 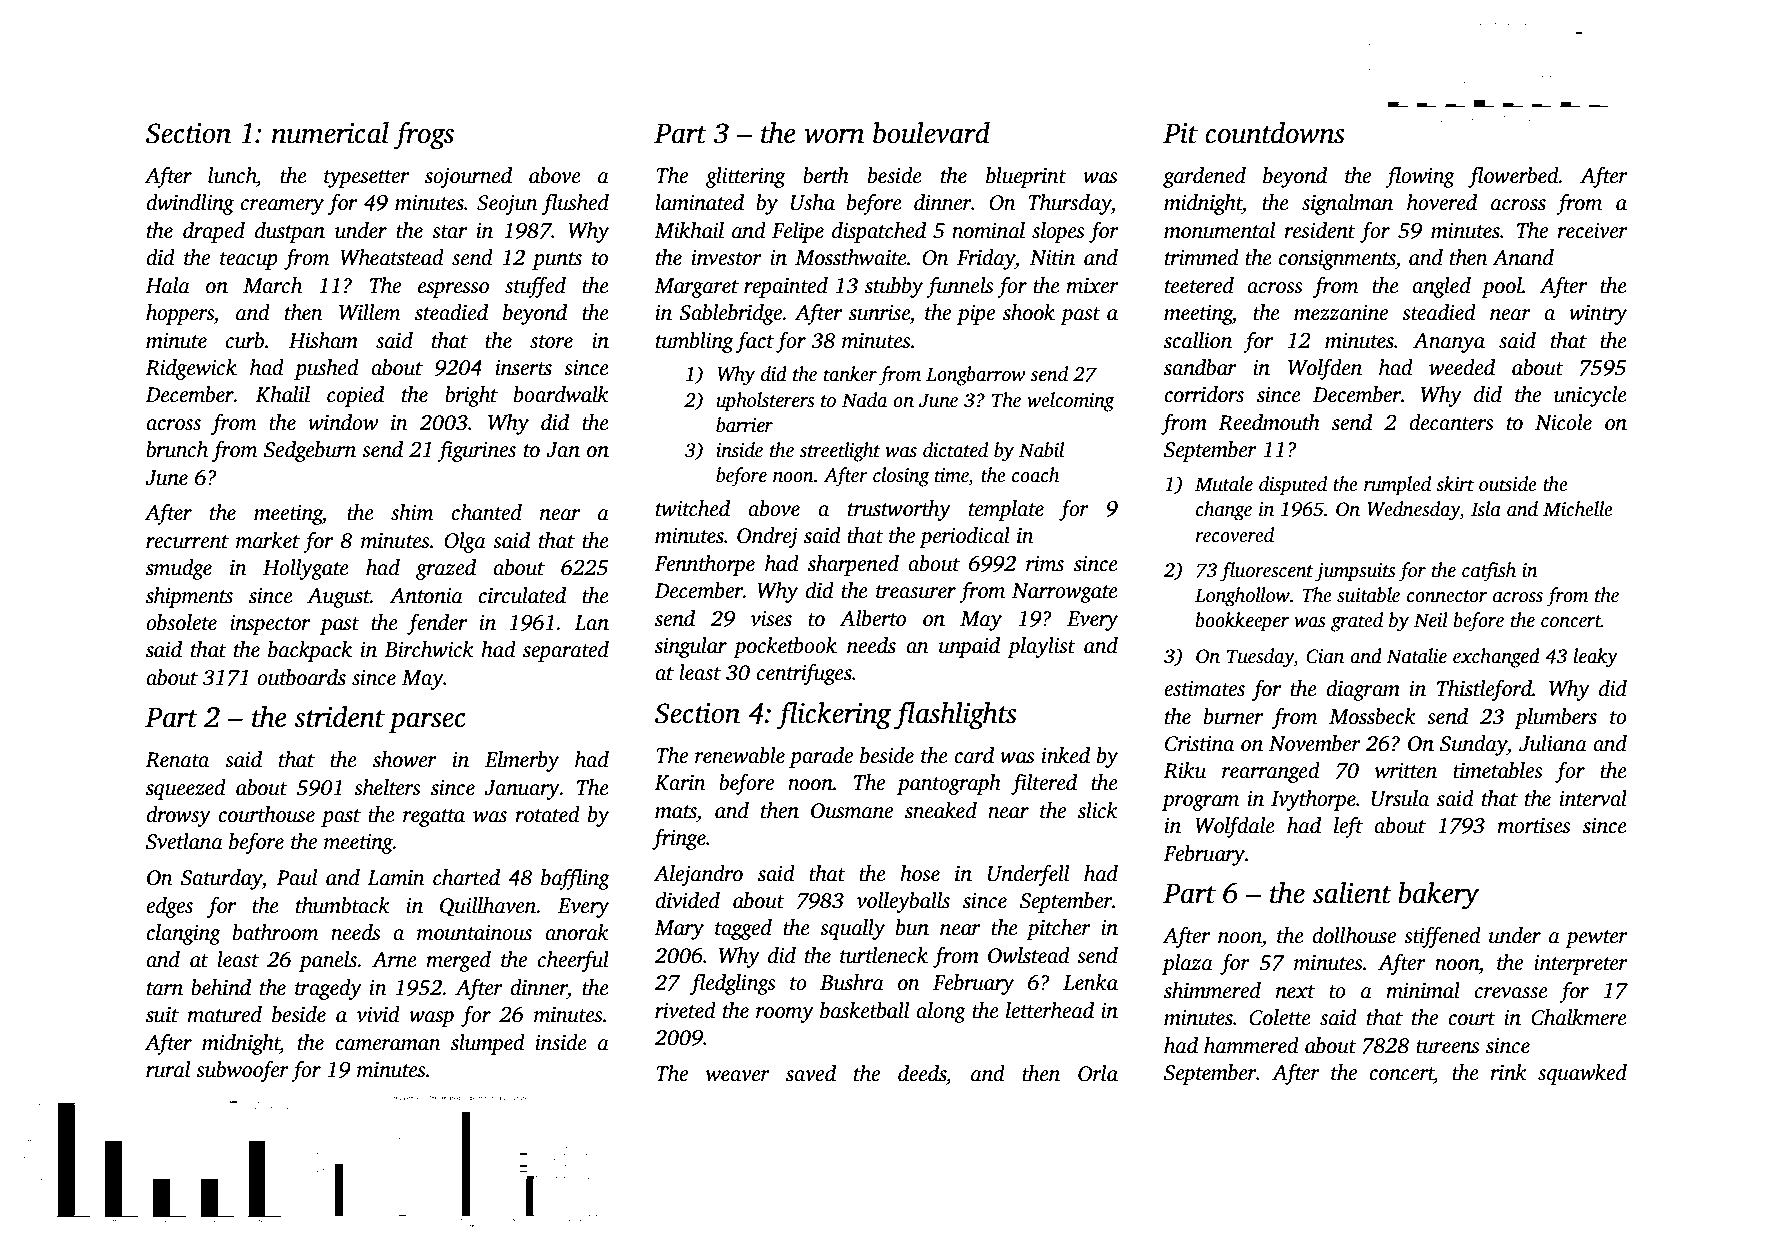 What do you see at coordinates (1029, 955) in the screenshot?
I see `Owlstead` at bounding box center [1029, 955].
